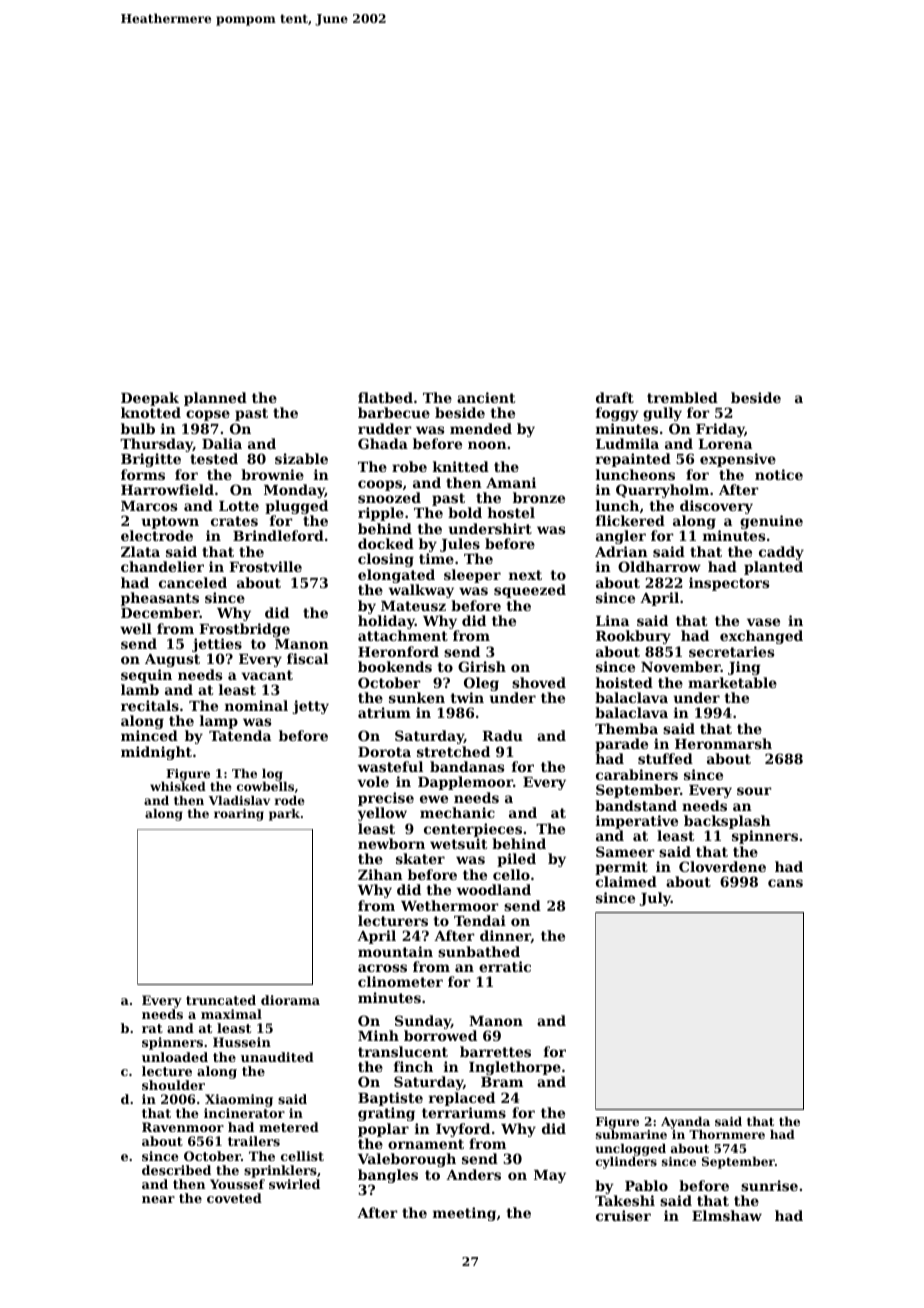 Image resolution: width=924 pixels, height=1308 pixels. What do you see at coordinates (465, 512) in the document?
I see `bold` at bounding box center [465, 512].
